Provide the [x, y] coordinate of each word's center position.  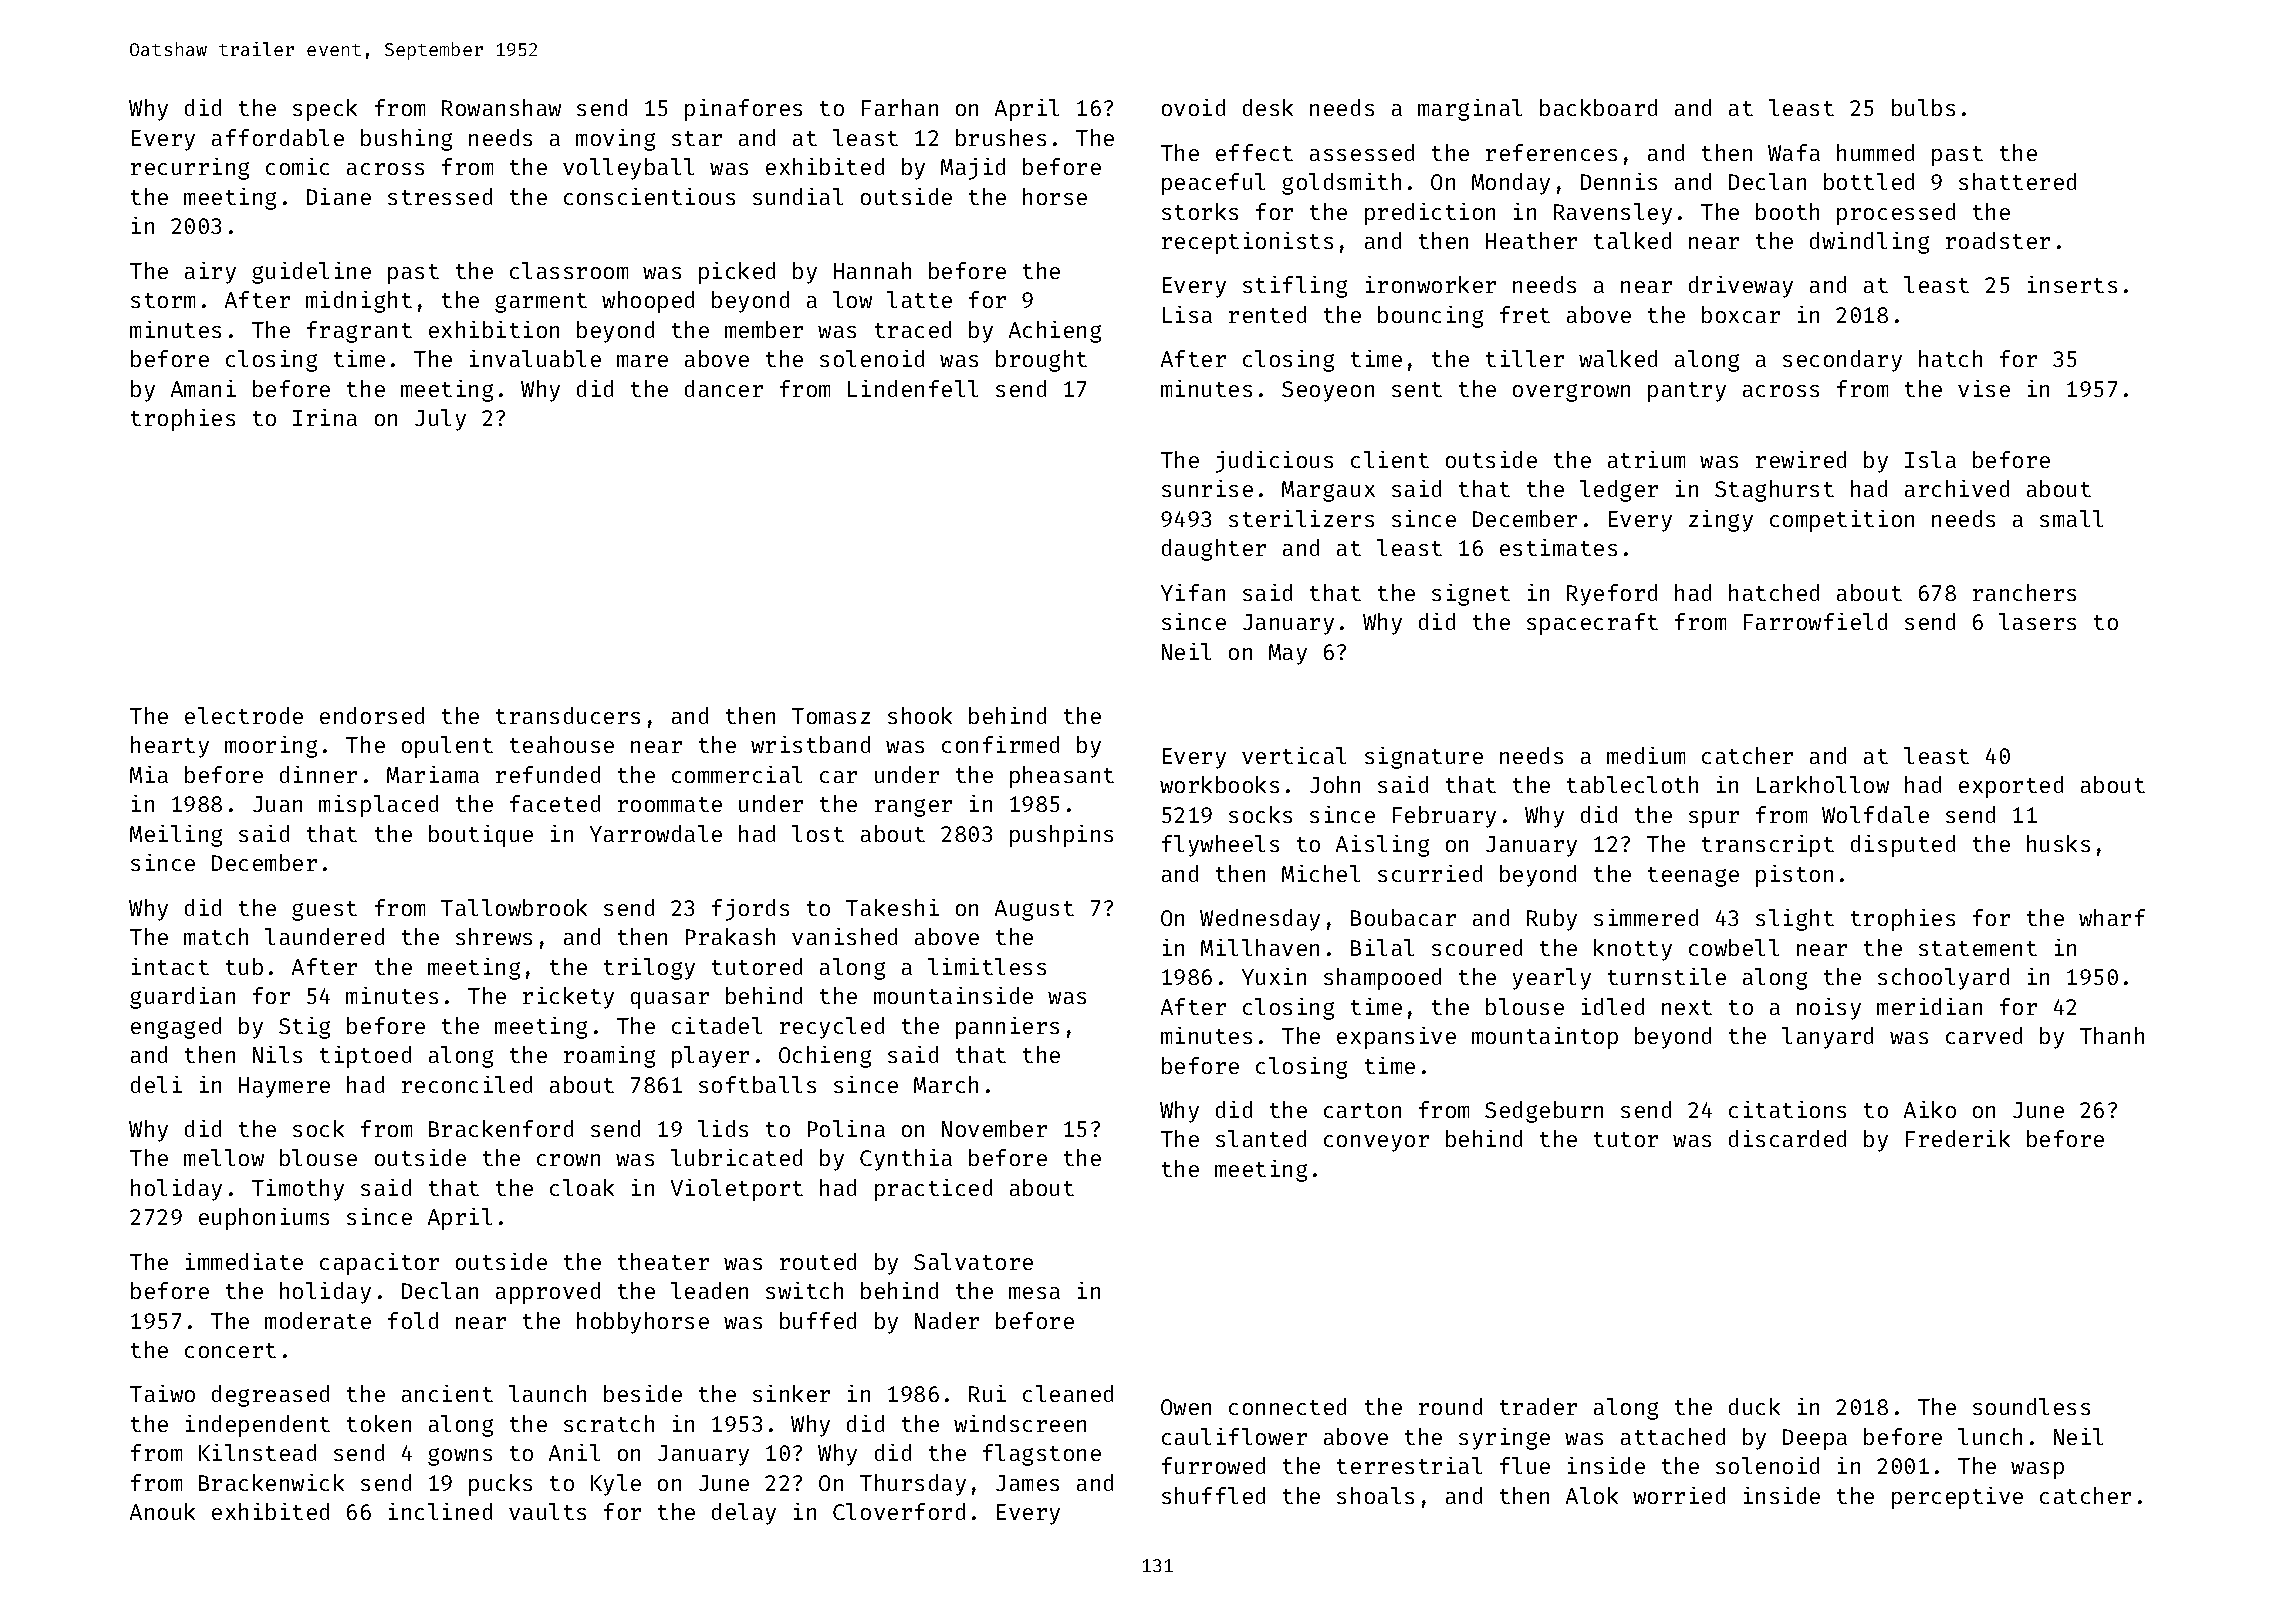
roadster [1998, 240]
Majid [973, 169]
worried [1679, 1495]
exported [2011, 787]
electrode [244, 715]
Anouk [162, 1511]
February [1444, 817]
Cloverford [899, 1511]
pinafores [743, 110]
